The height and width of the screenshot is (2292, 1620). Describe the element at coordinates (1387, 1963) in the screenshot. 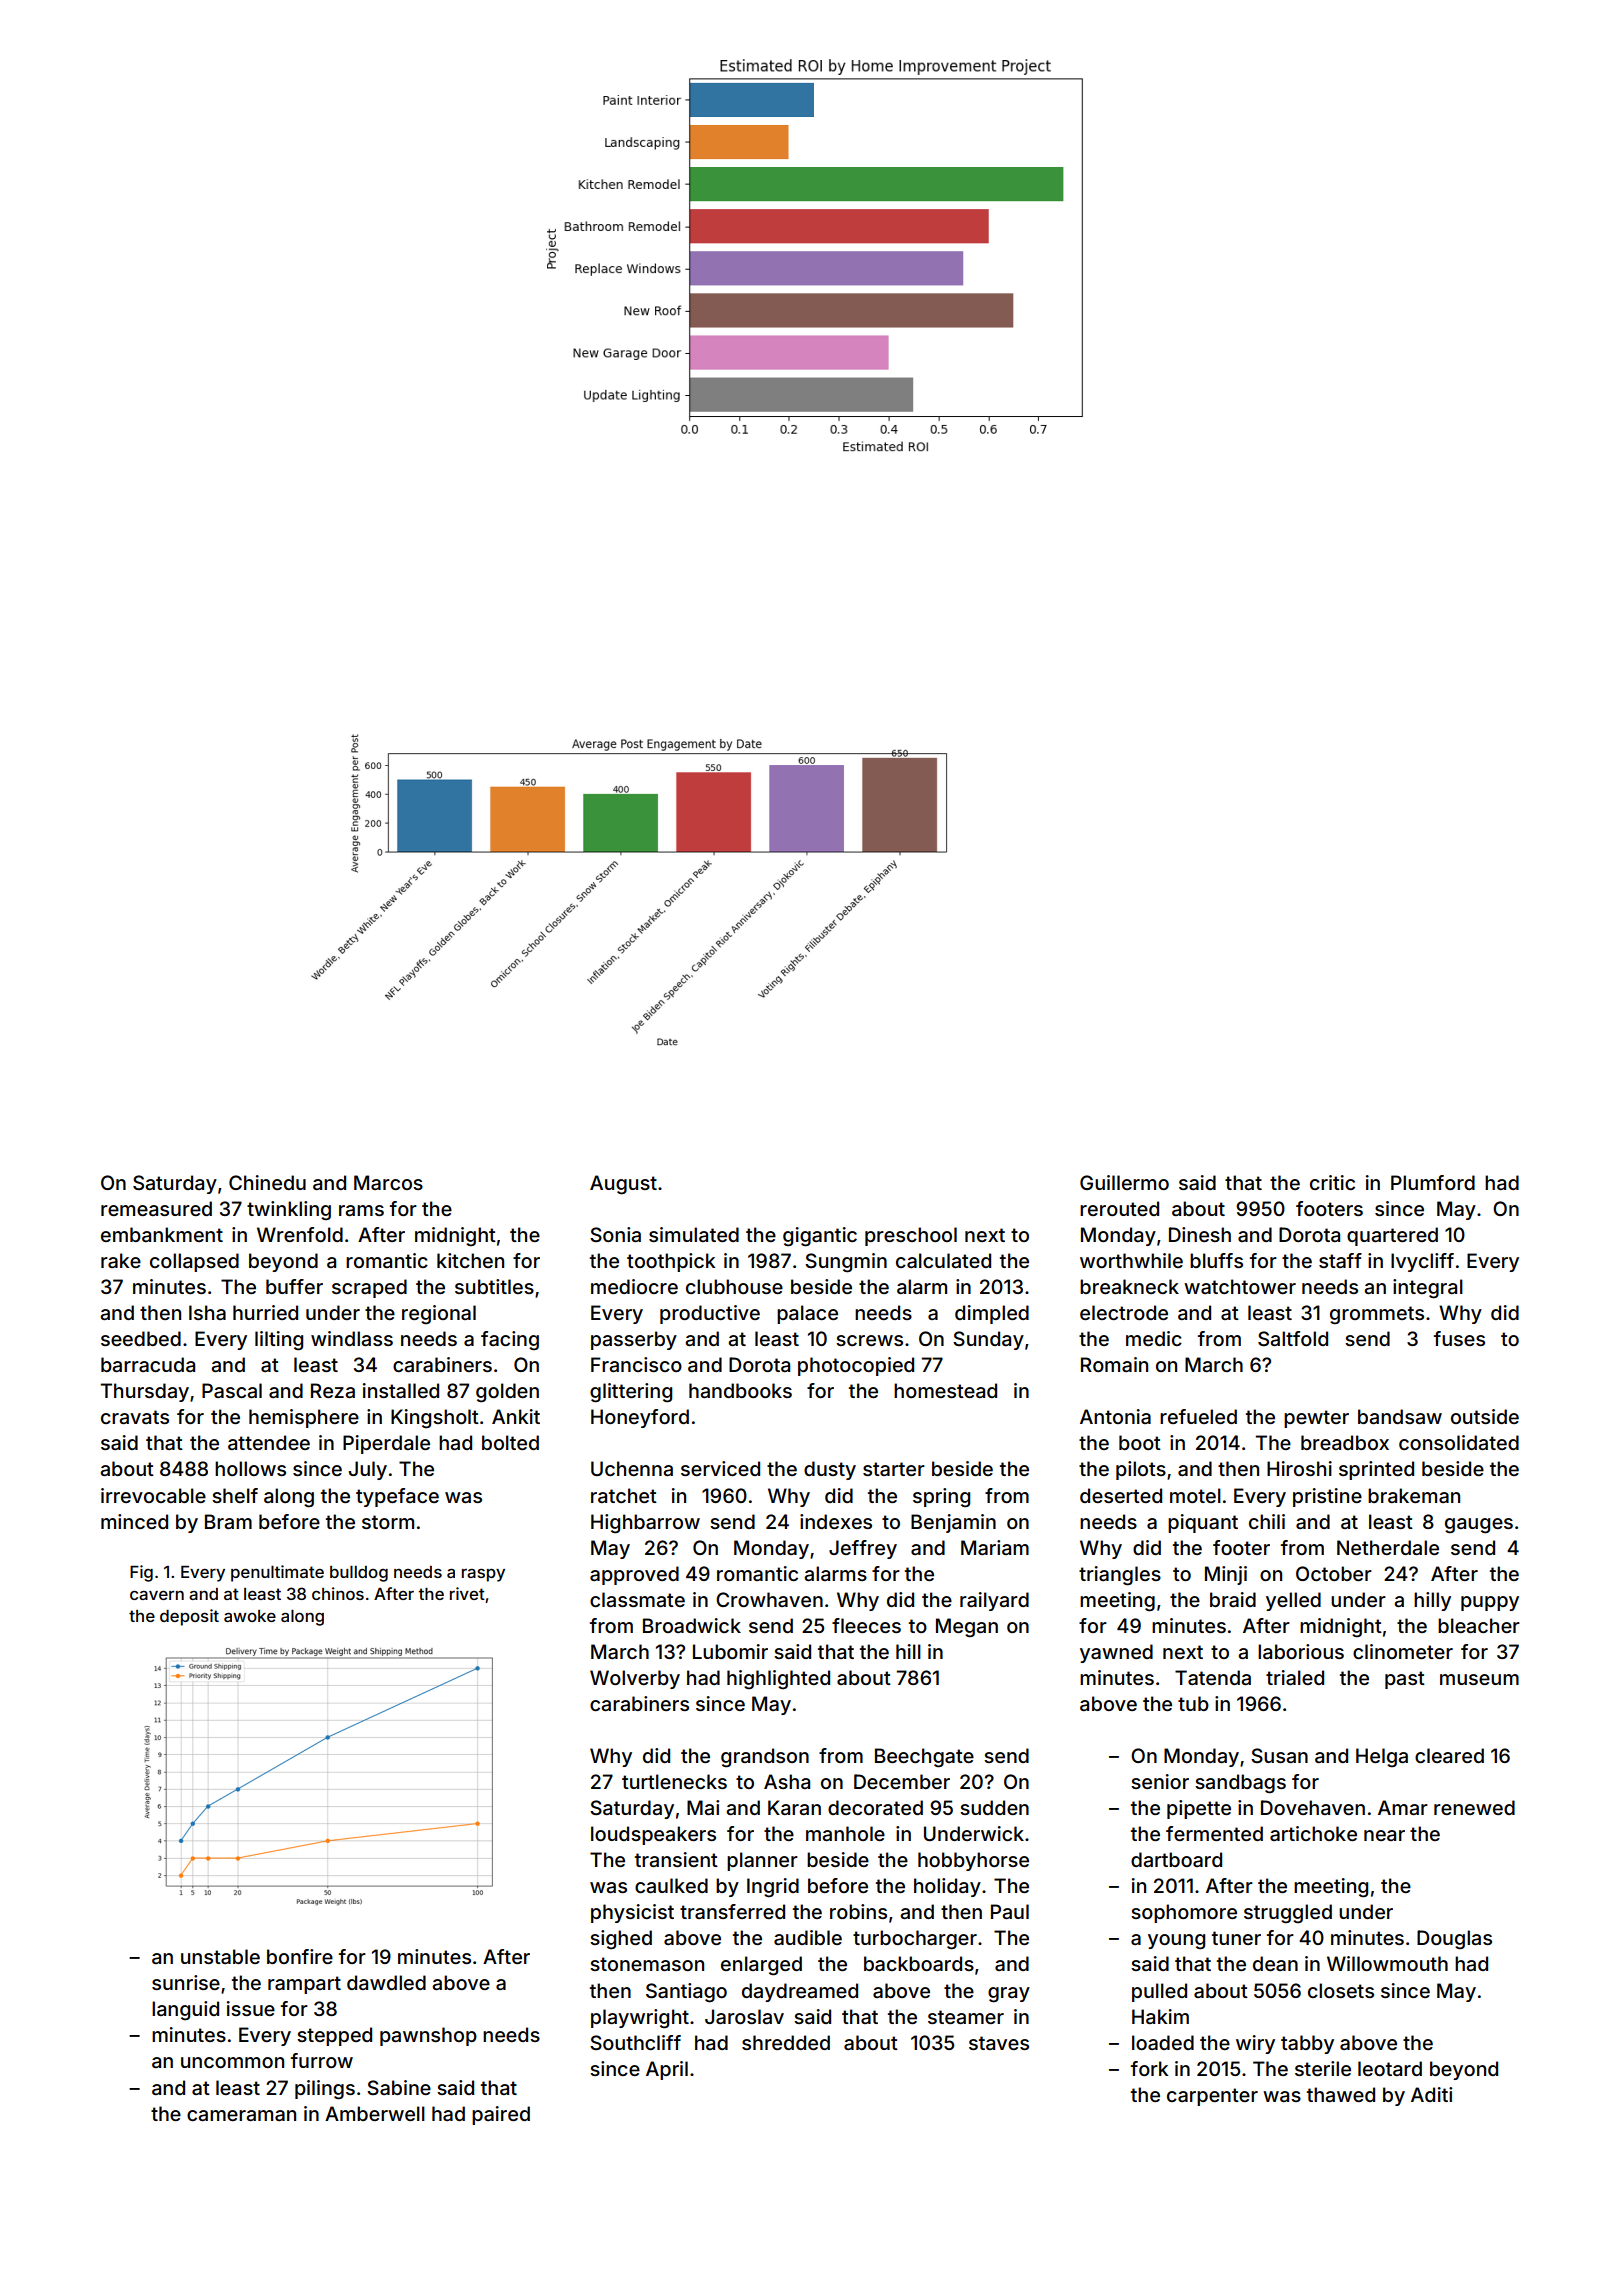

I see `Willowmouth` at that location.
